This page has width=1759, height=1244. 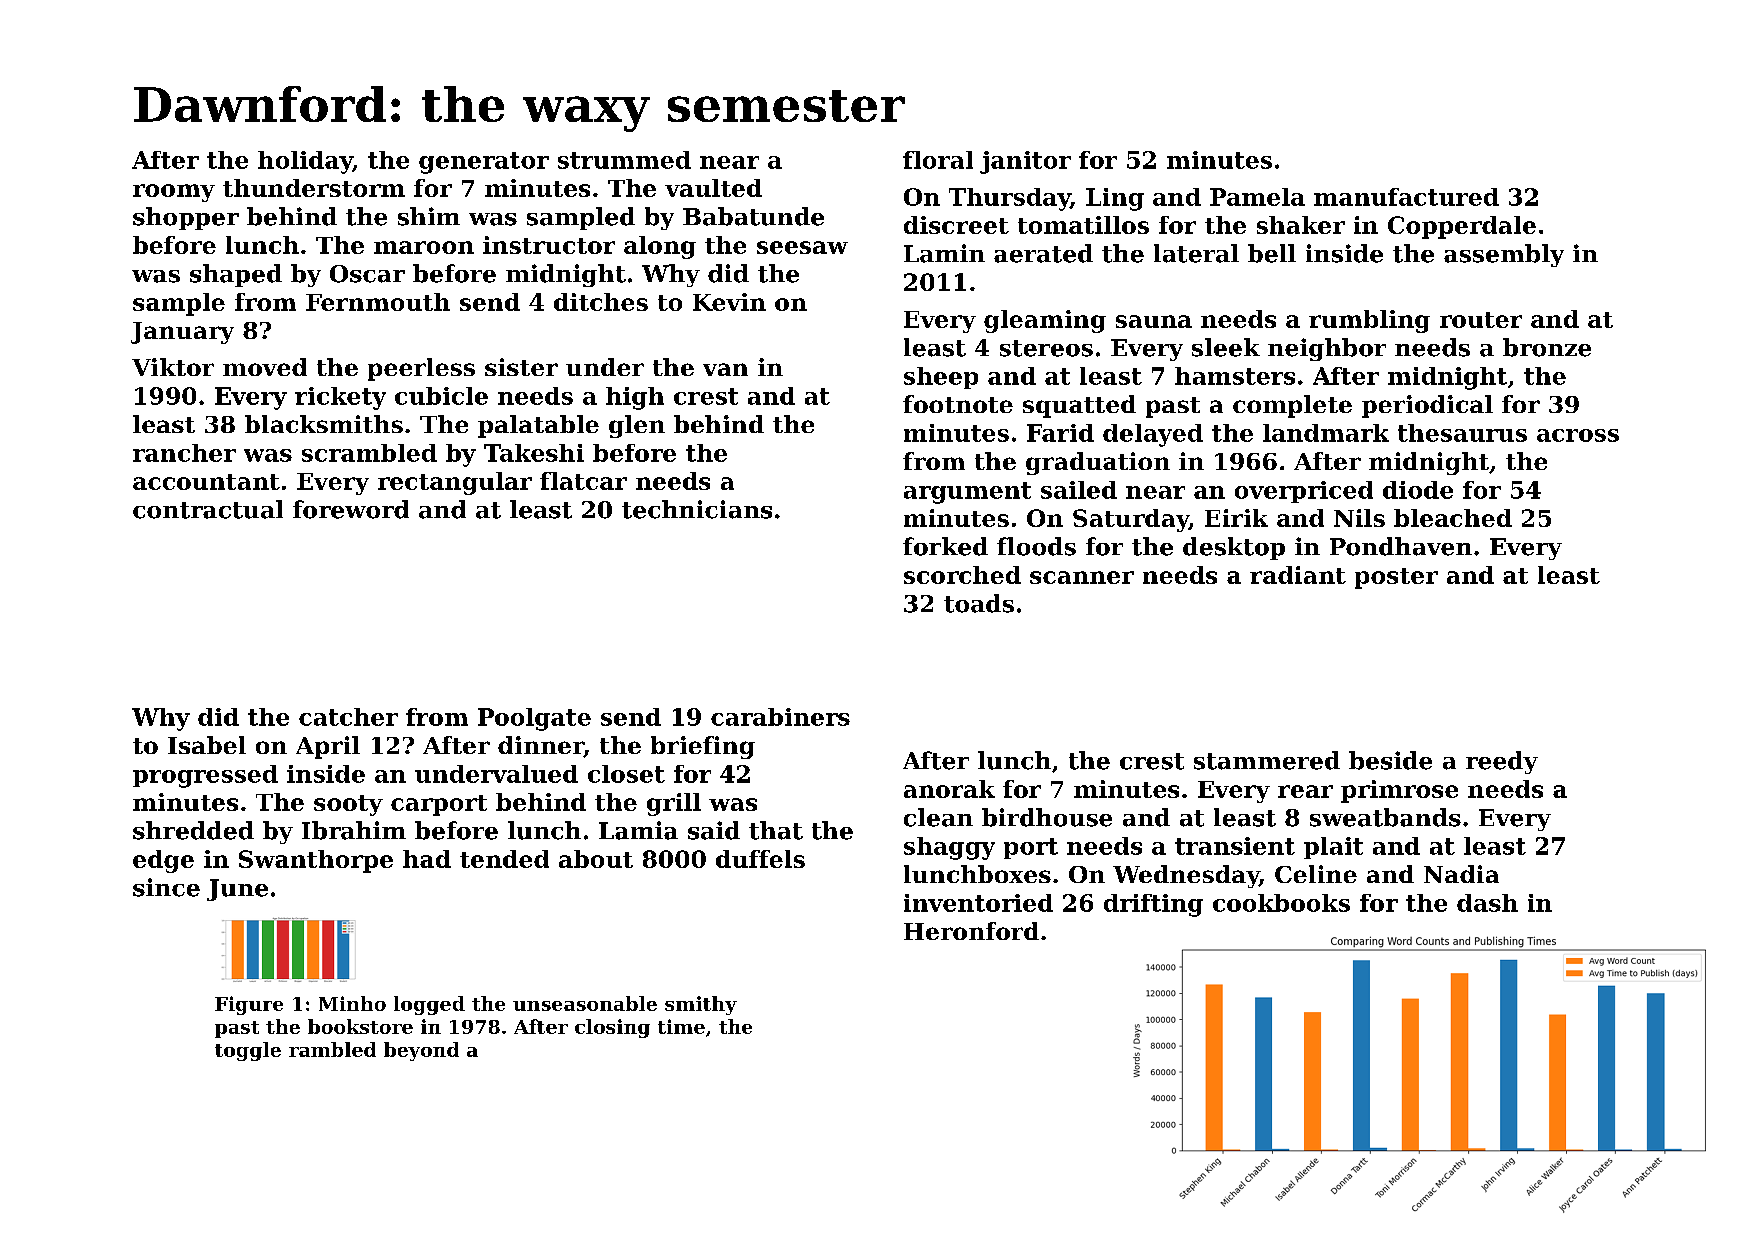 I want to click on edge, so click(x=163, y=861).
